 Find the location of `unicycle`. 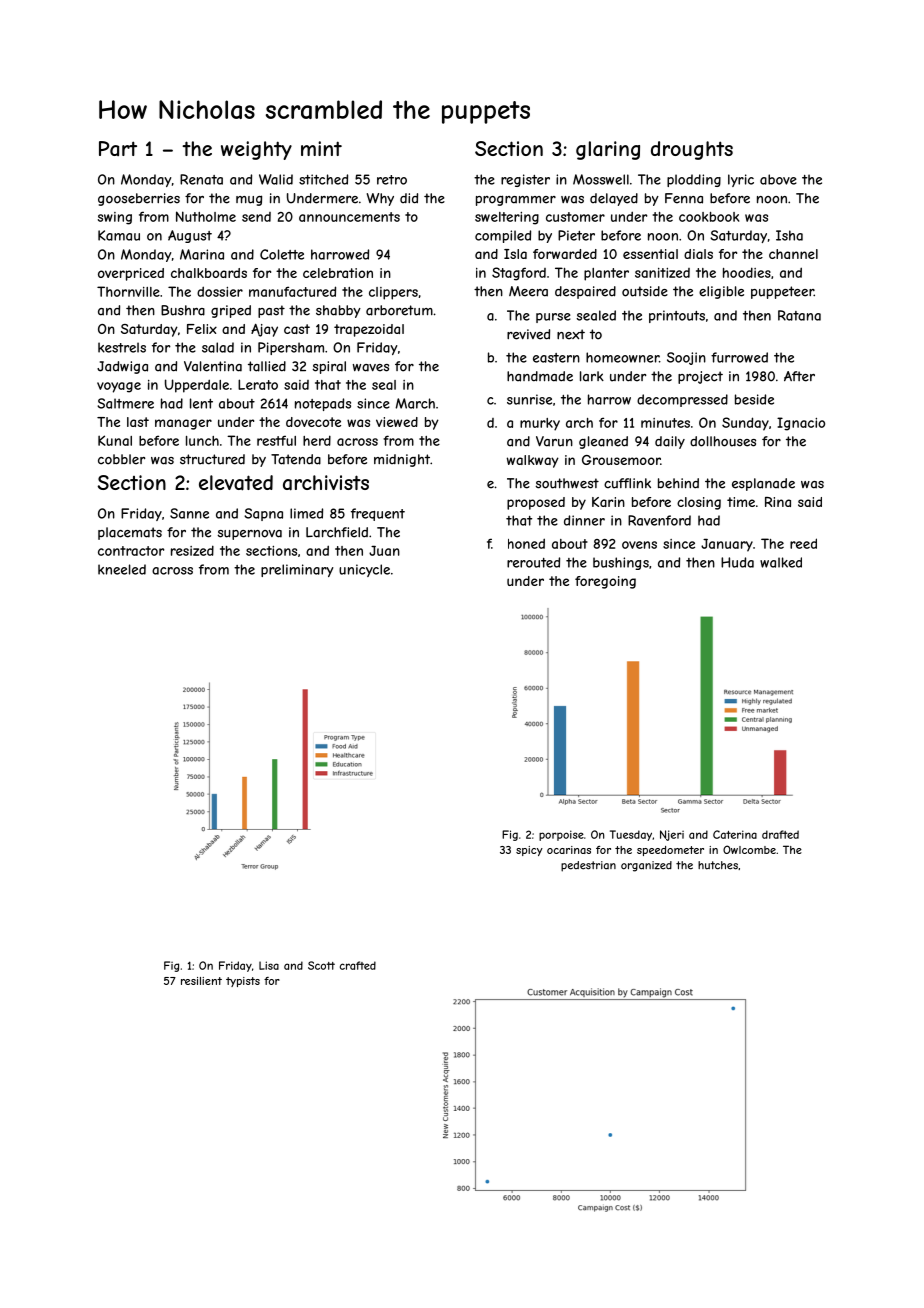

unicycle is located at coordinates (364, 570).
